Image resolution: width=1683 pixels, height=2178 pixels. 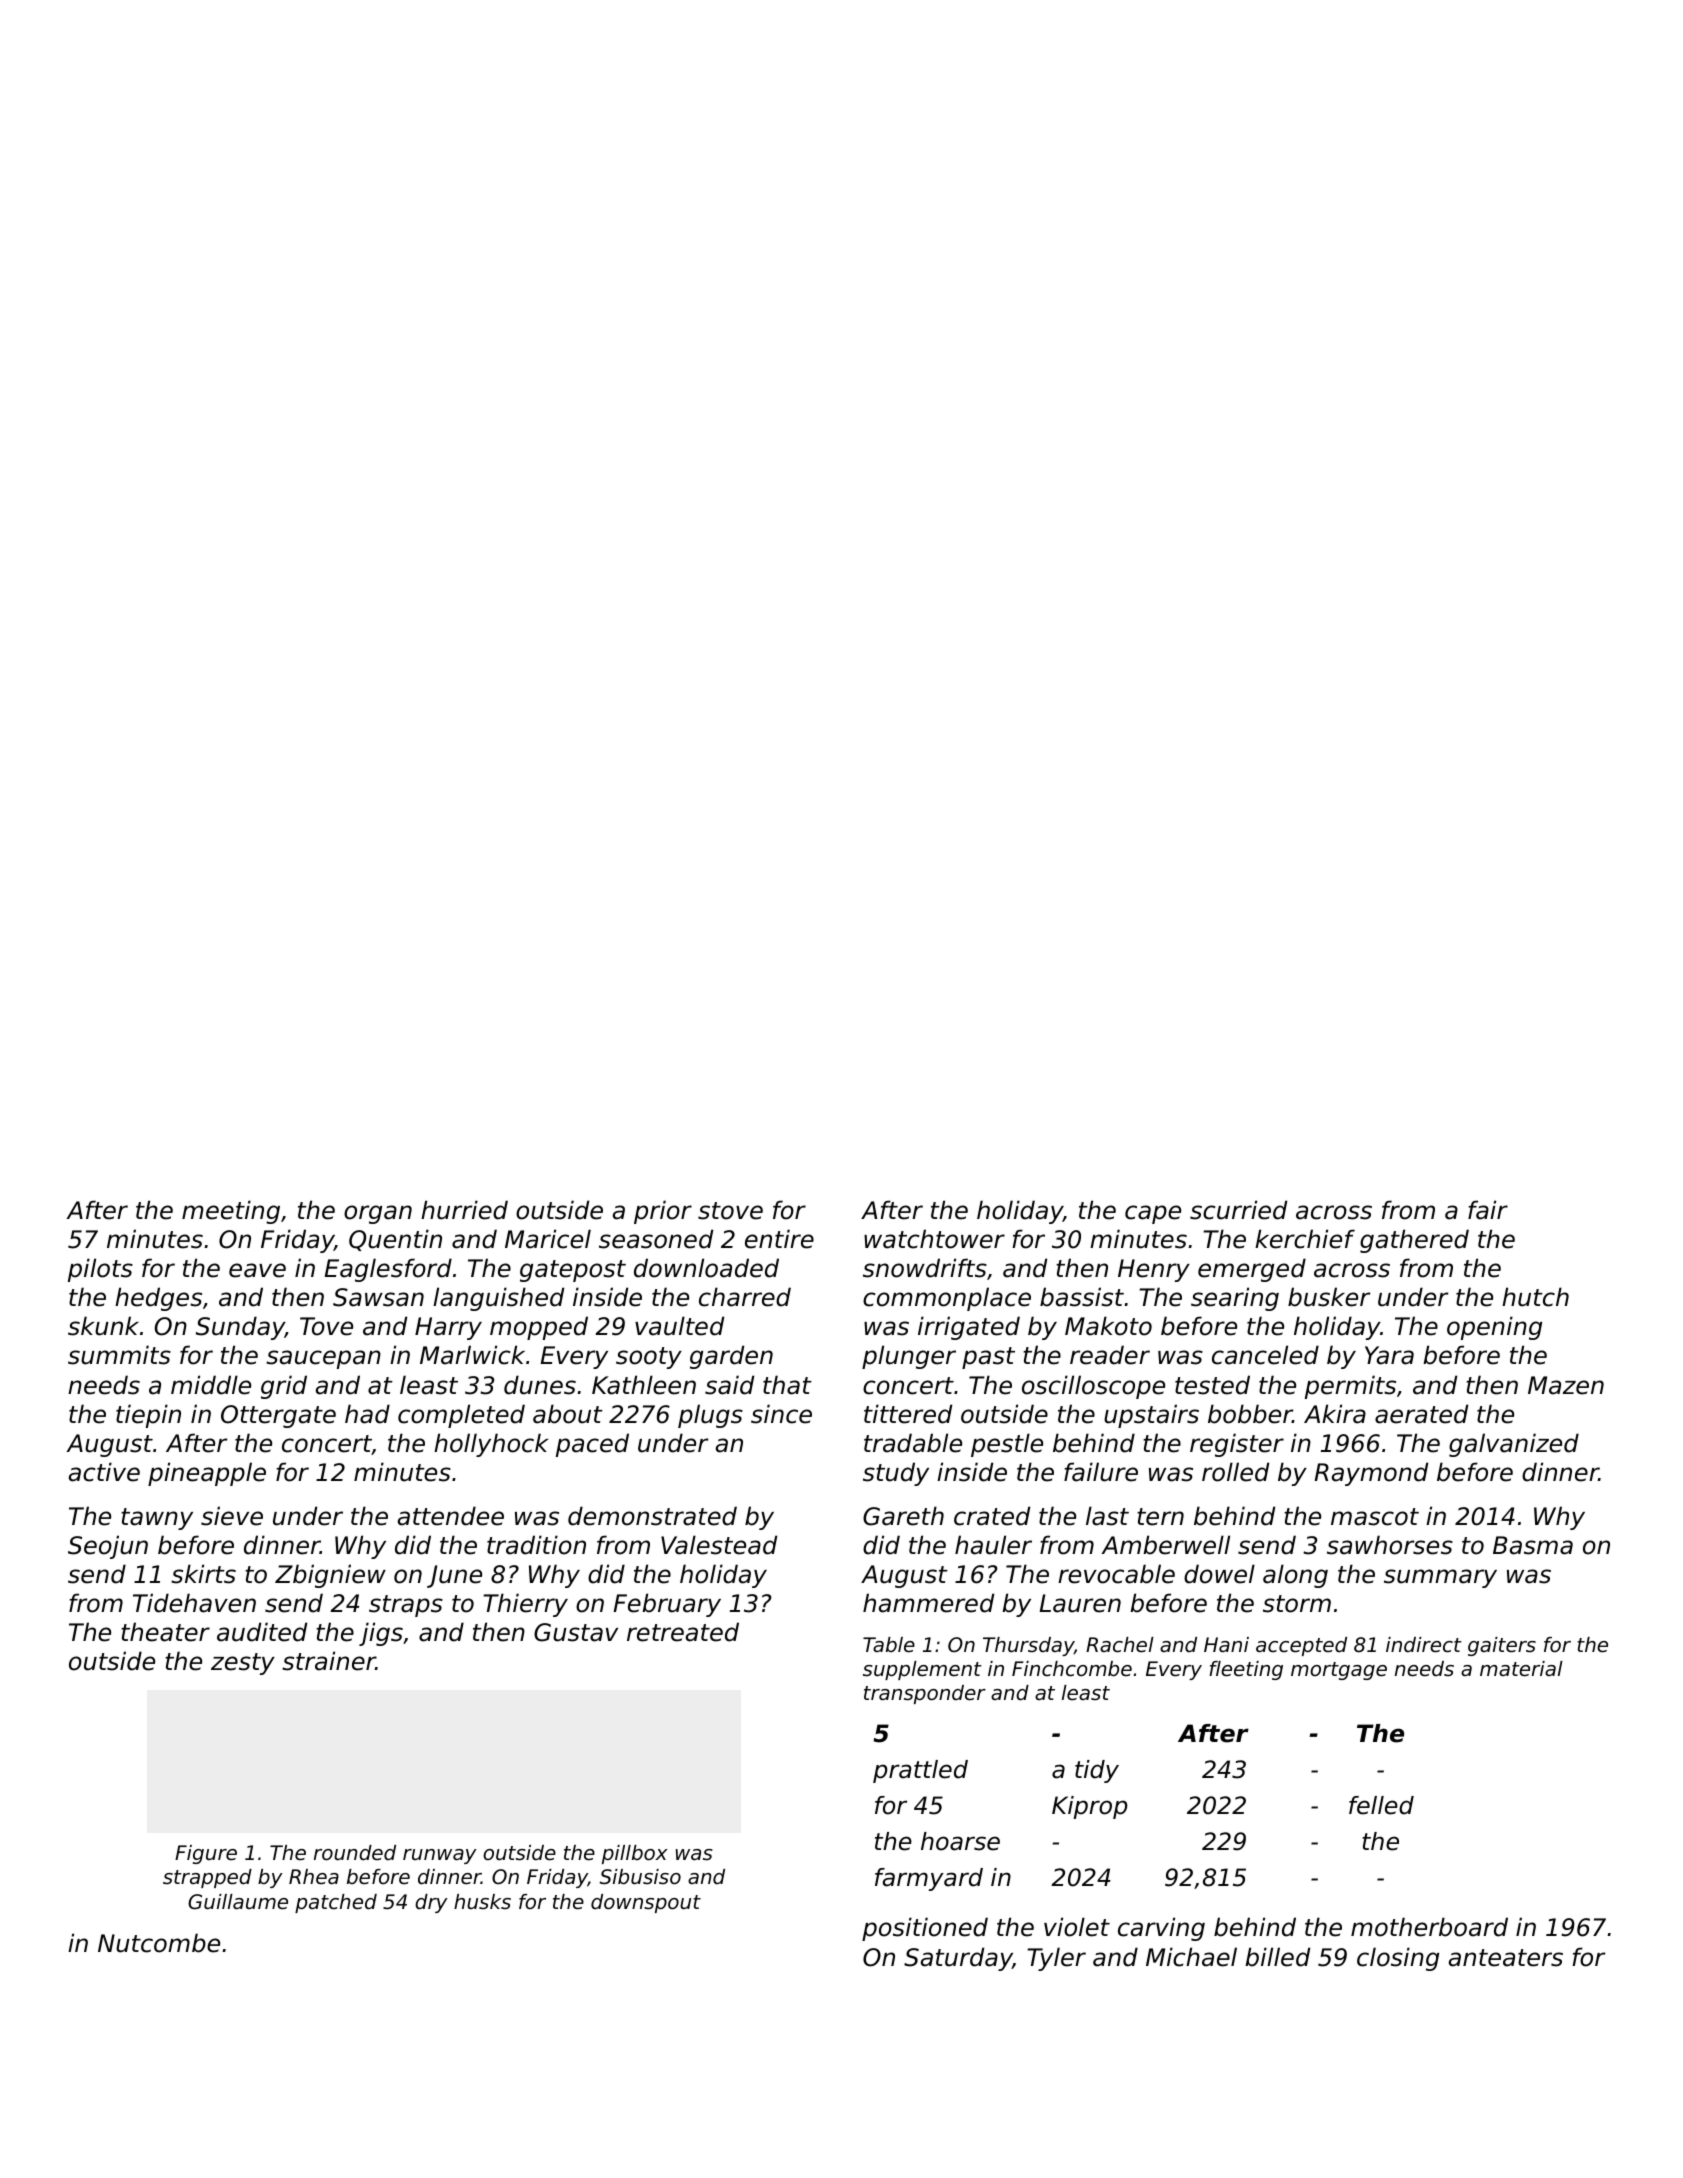 I want to click on Saturday, so click(x=958, y=1959).
